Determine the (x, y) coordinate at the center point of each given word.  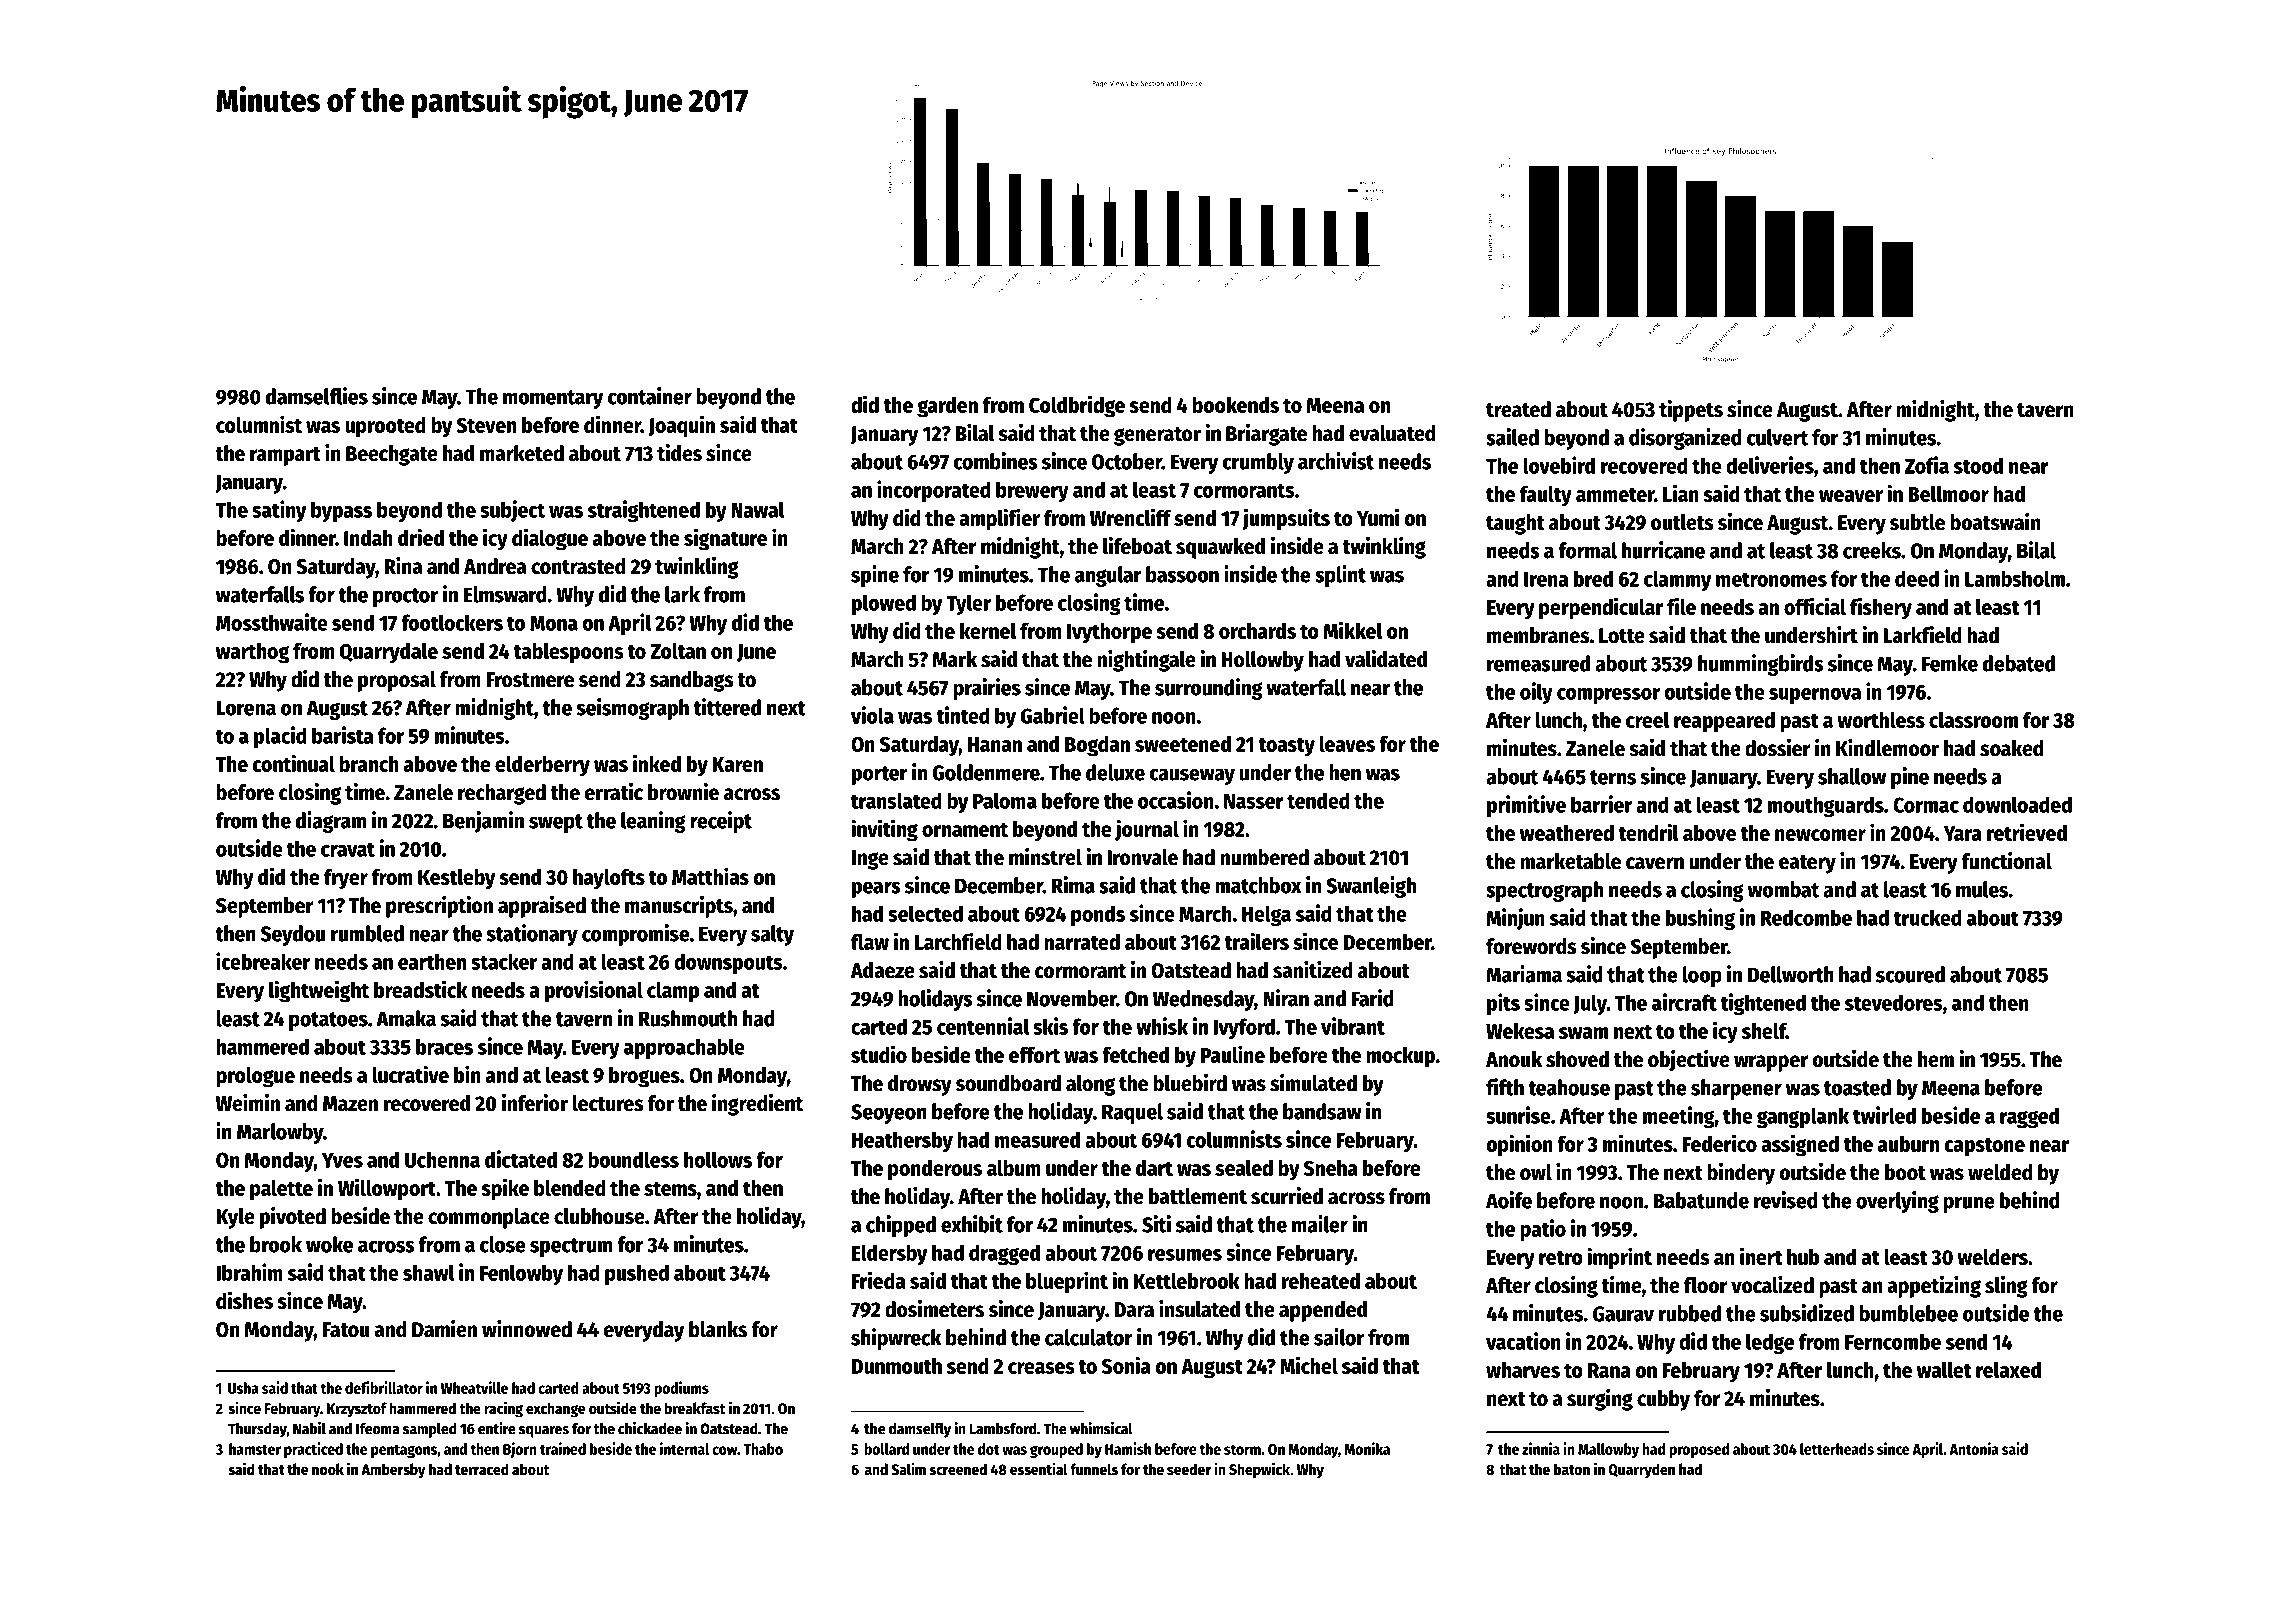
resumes (1185, 1255)
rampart (285, 456)
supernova (1815, 696)
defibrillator (384, 1387)
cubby (1663, 1400)
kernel (988, 631)
